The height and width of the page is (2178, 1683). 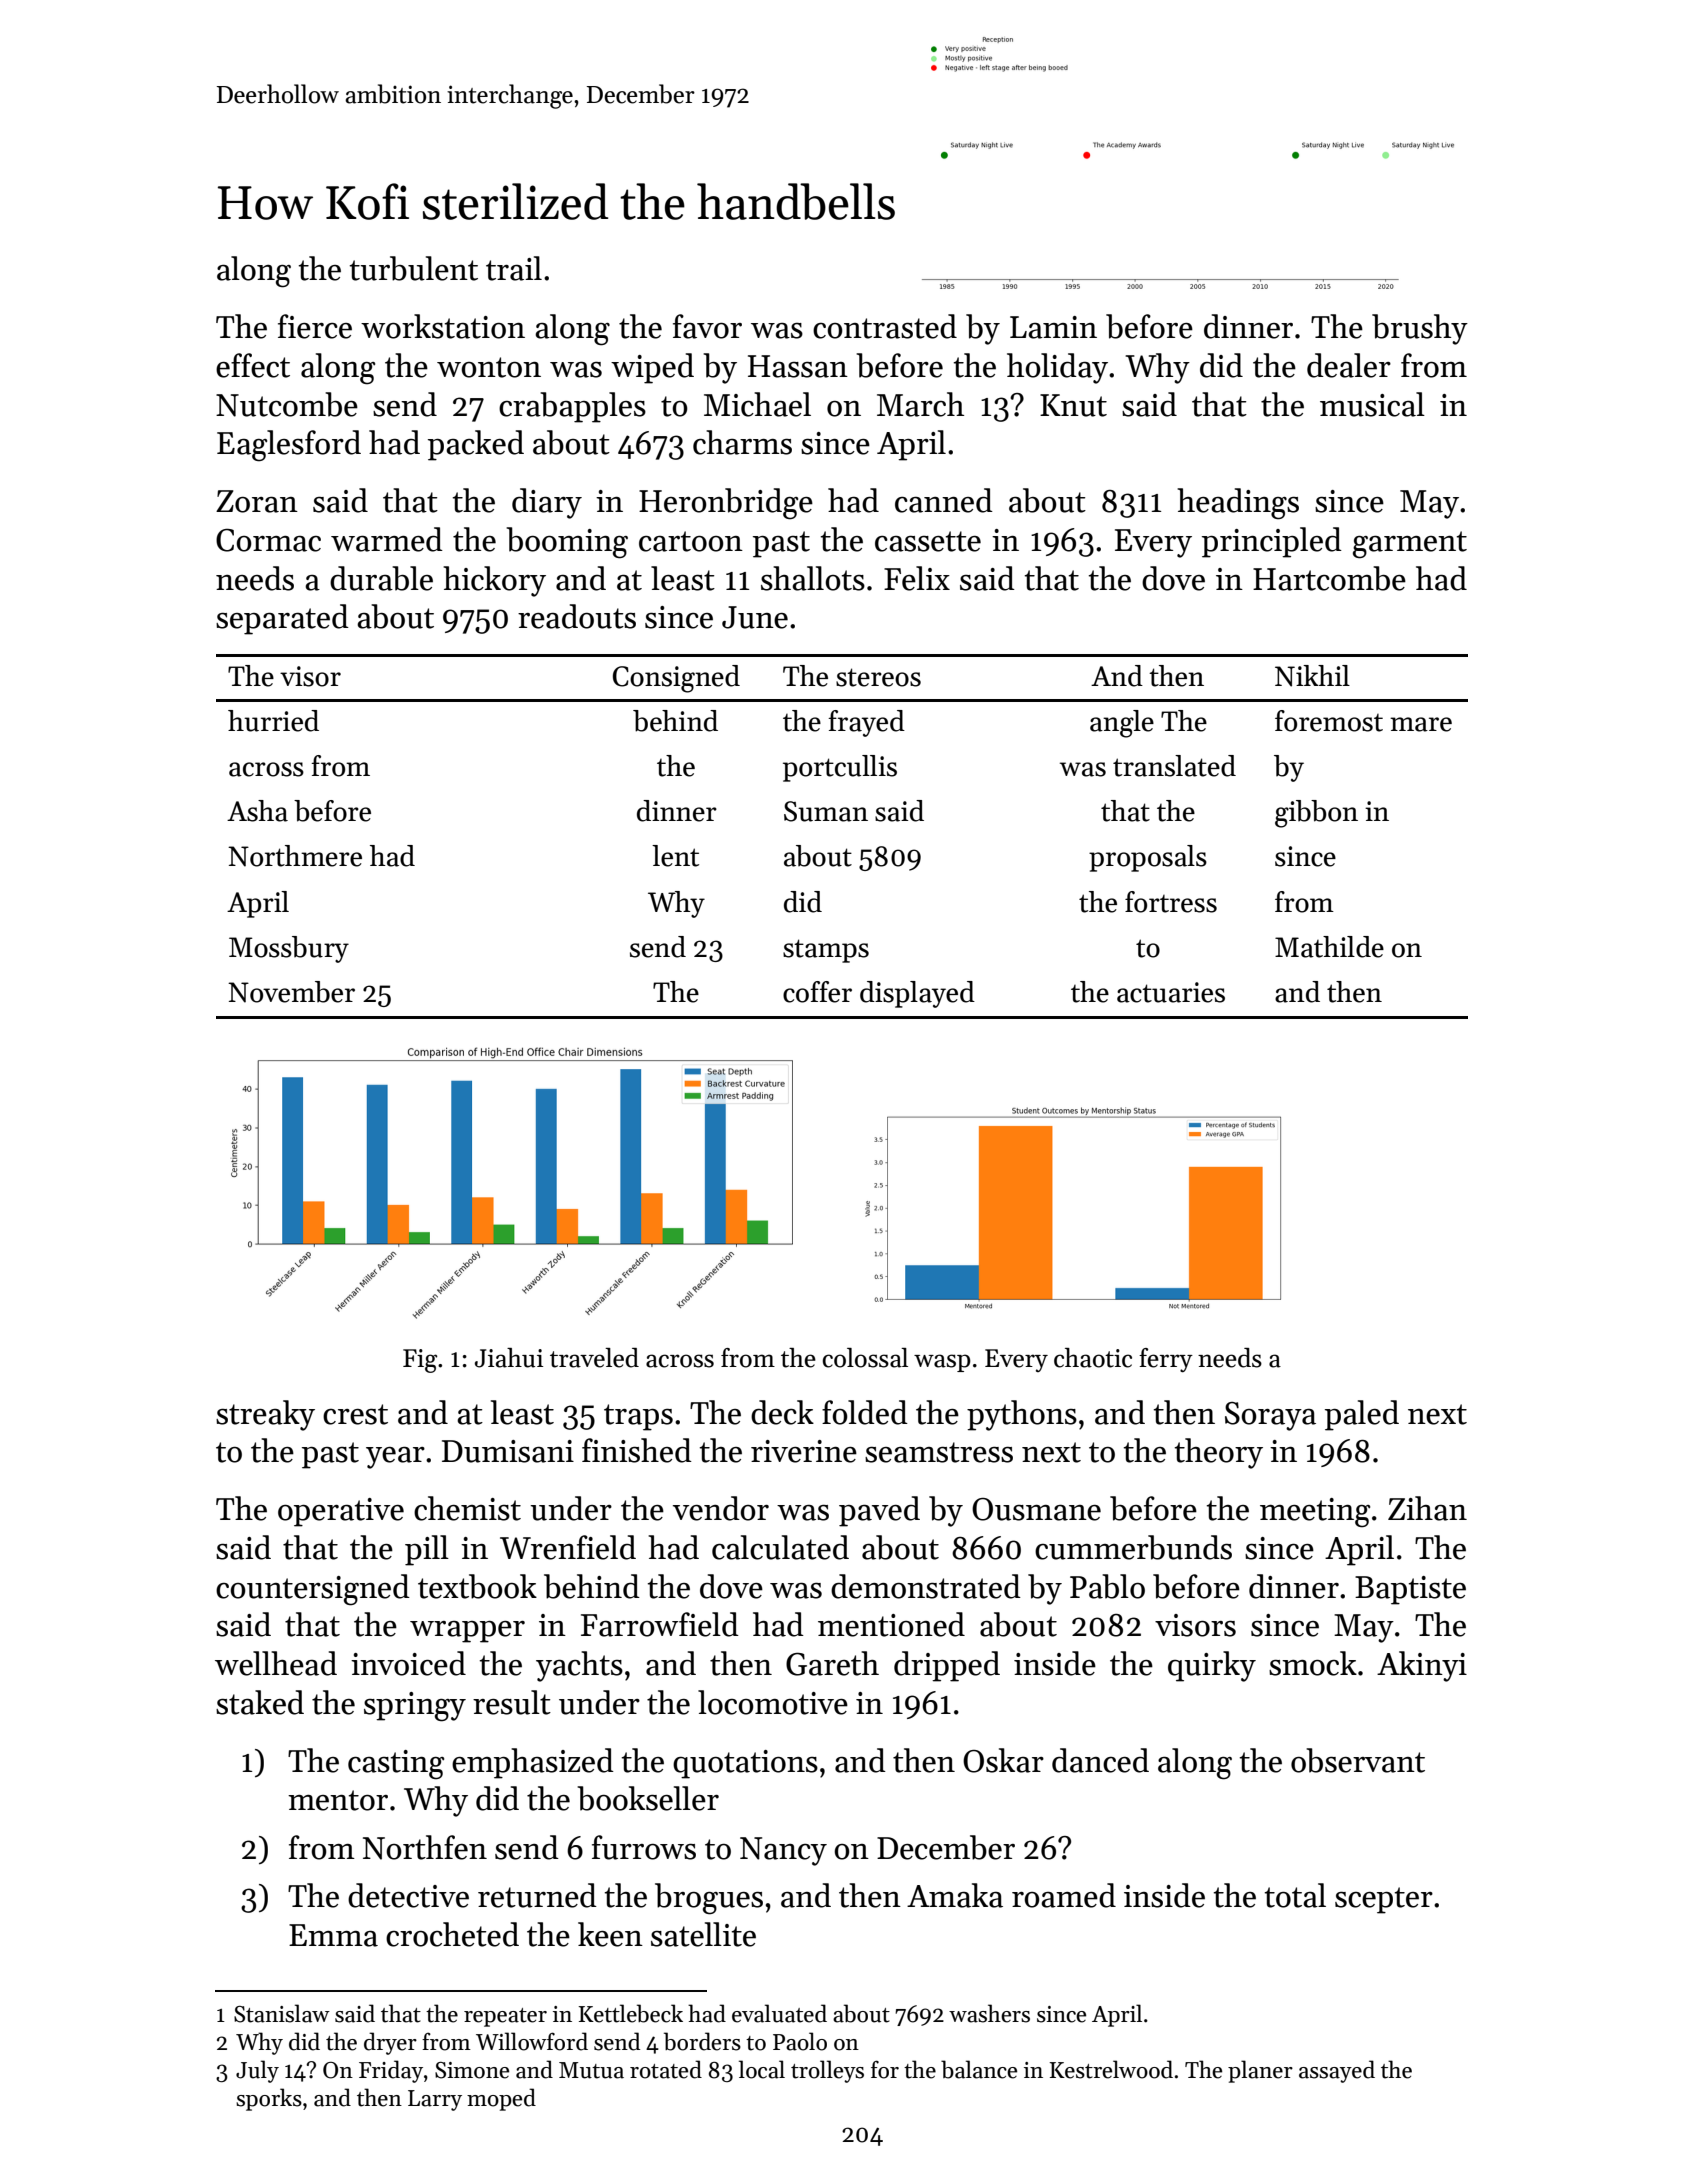 I want to click on Baptiste, so click(x=1410, y=1590).
